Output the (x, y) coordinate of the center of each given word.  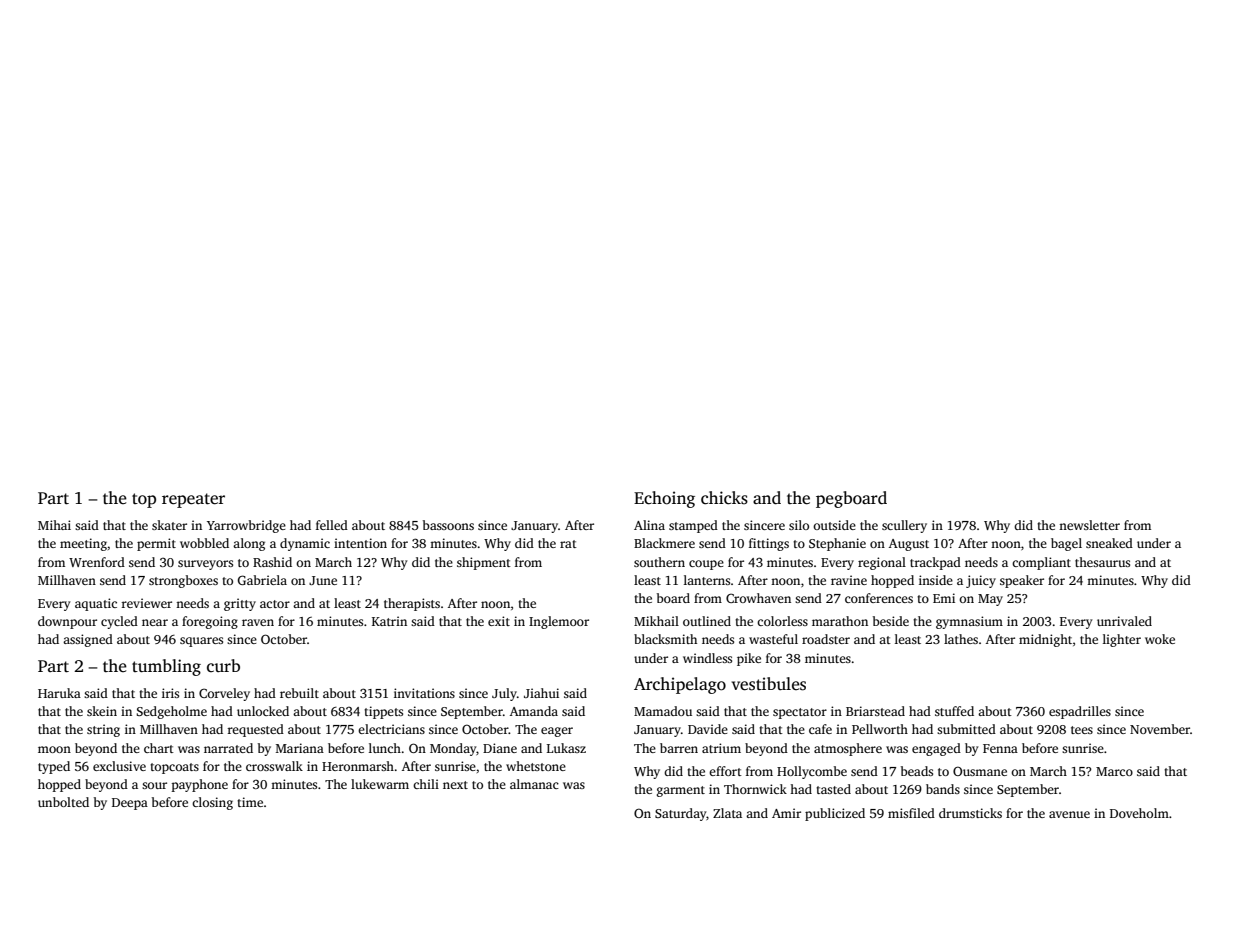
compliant (1041, 563)
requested (256, 730)
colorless (782, 621)
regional (882, 563)
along (249, 544)
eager (557, 732)
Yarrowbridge (246, 526)
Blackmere (664, 543)
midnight (1045, 640)
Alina (649, 525)
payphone (200, 785)
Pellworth (880, 729)
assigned (88, 640)
